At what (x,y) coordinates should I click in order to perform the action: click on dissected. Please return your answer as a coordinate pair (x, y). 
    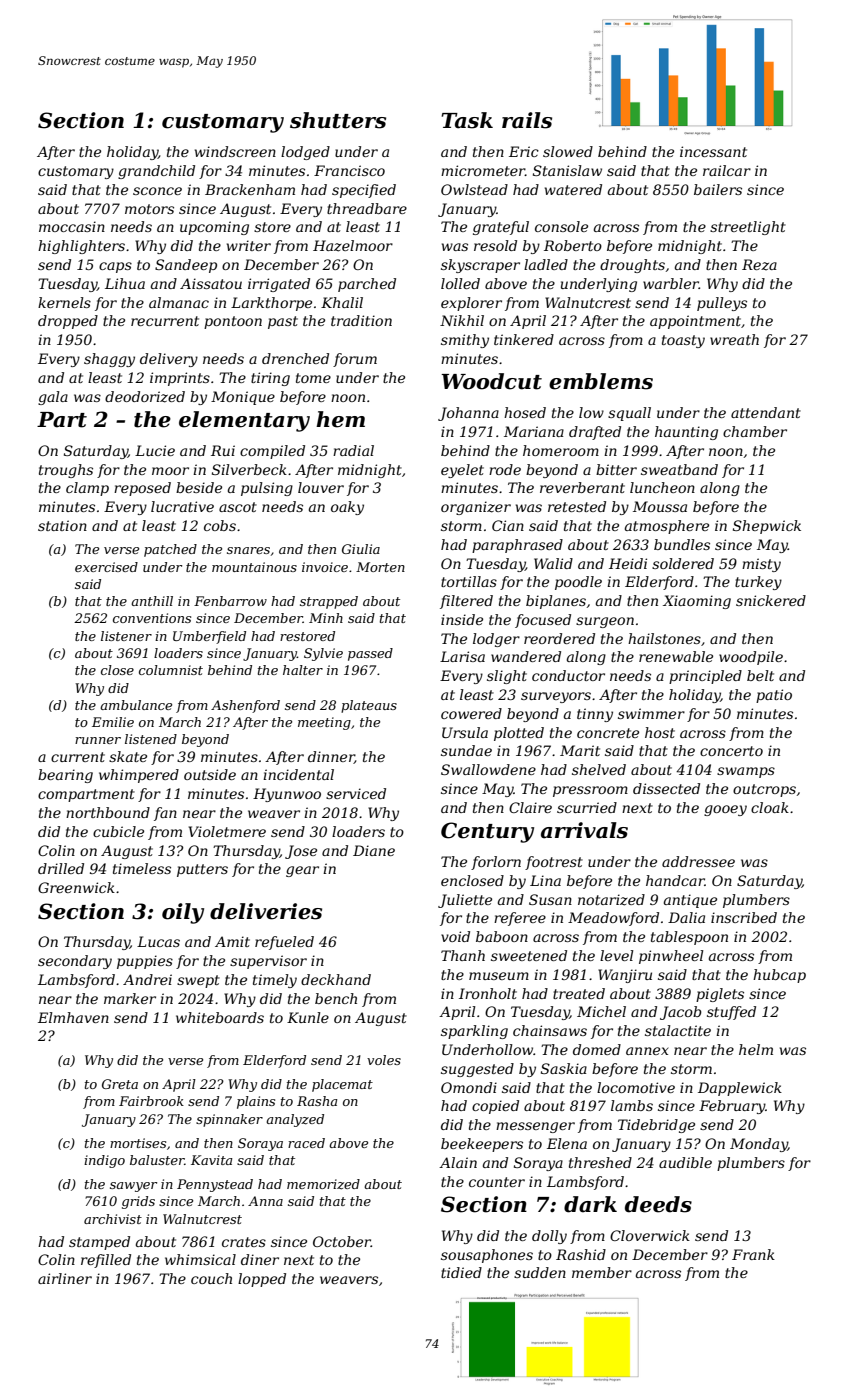
    Looking at the image, I should click on (666, 788).
